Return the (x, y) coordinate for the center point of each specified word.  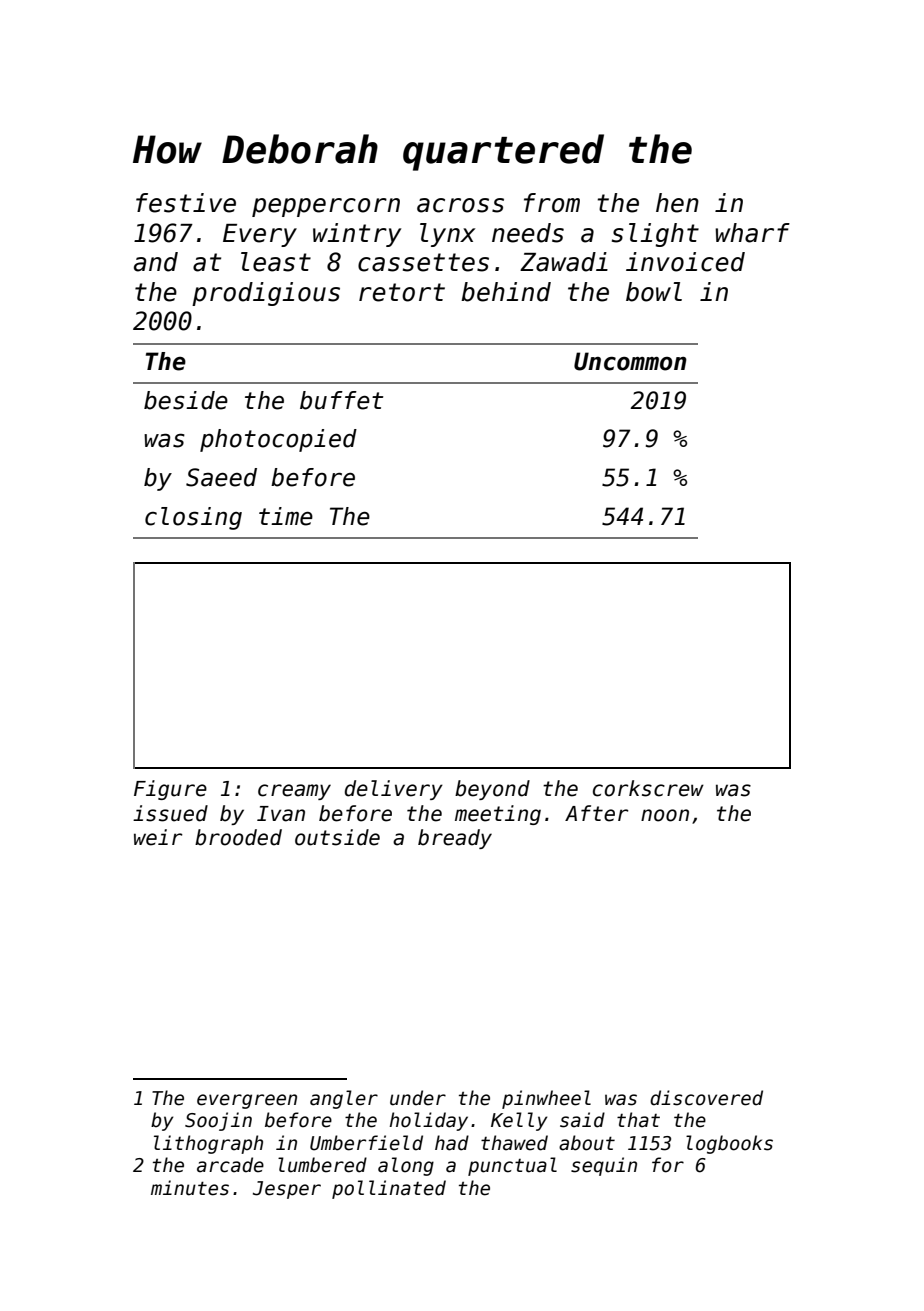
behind (506, 292)
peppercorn (326, 207)
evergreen (247, 1101)
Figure (170, 790)
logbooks (729, 1144)
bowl (654, 292)
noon (665, 815)
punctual (512, 1166)
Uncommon (630, 361)
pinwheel (546, 1099)
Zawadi (564, 262)
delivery (394, 790)
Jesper (287, 1190)
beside (186, 400)
